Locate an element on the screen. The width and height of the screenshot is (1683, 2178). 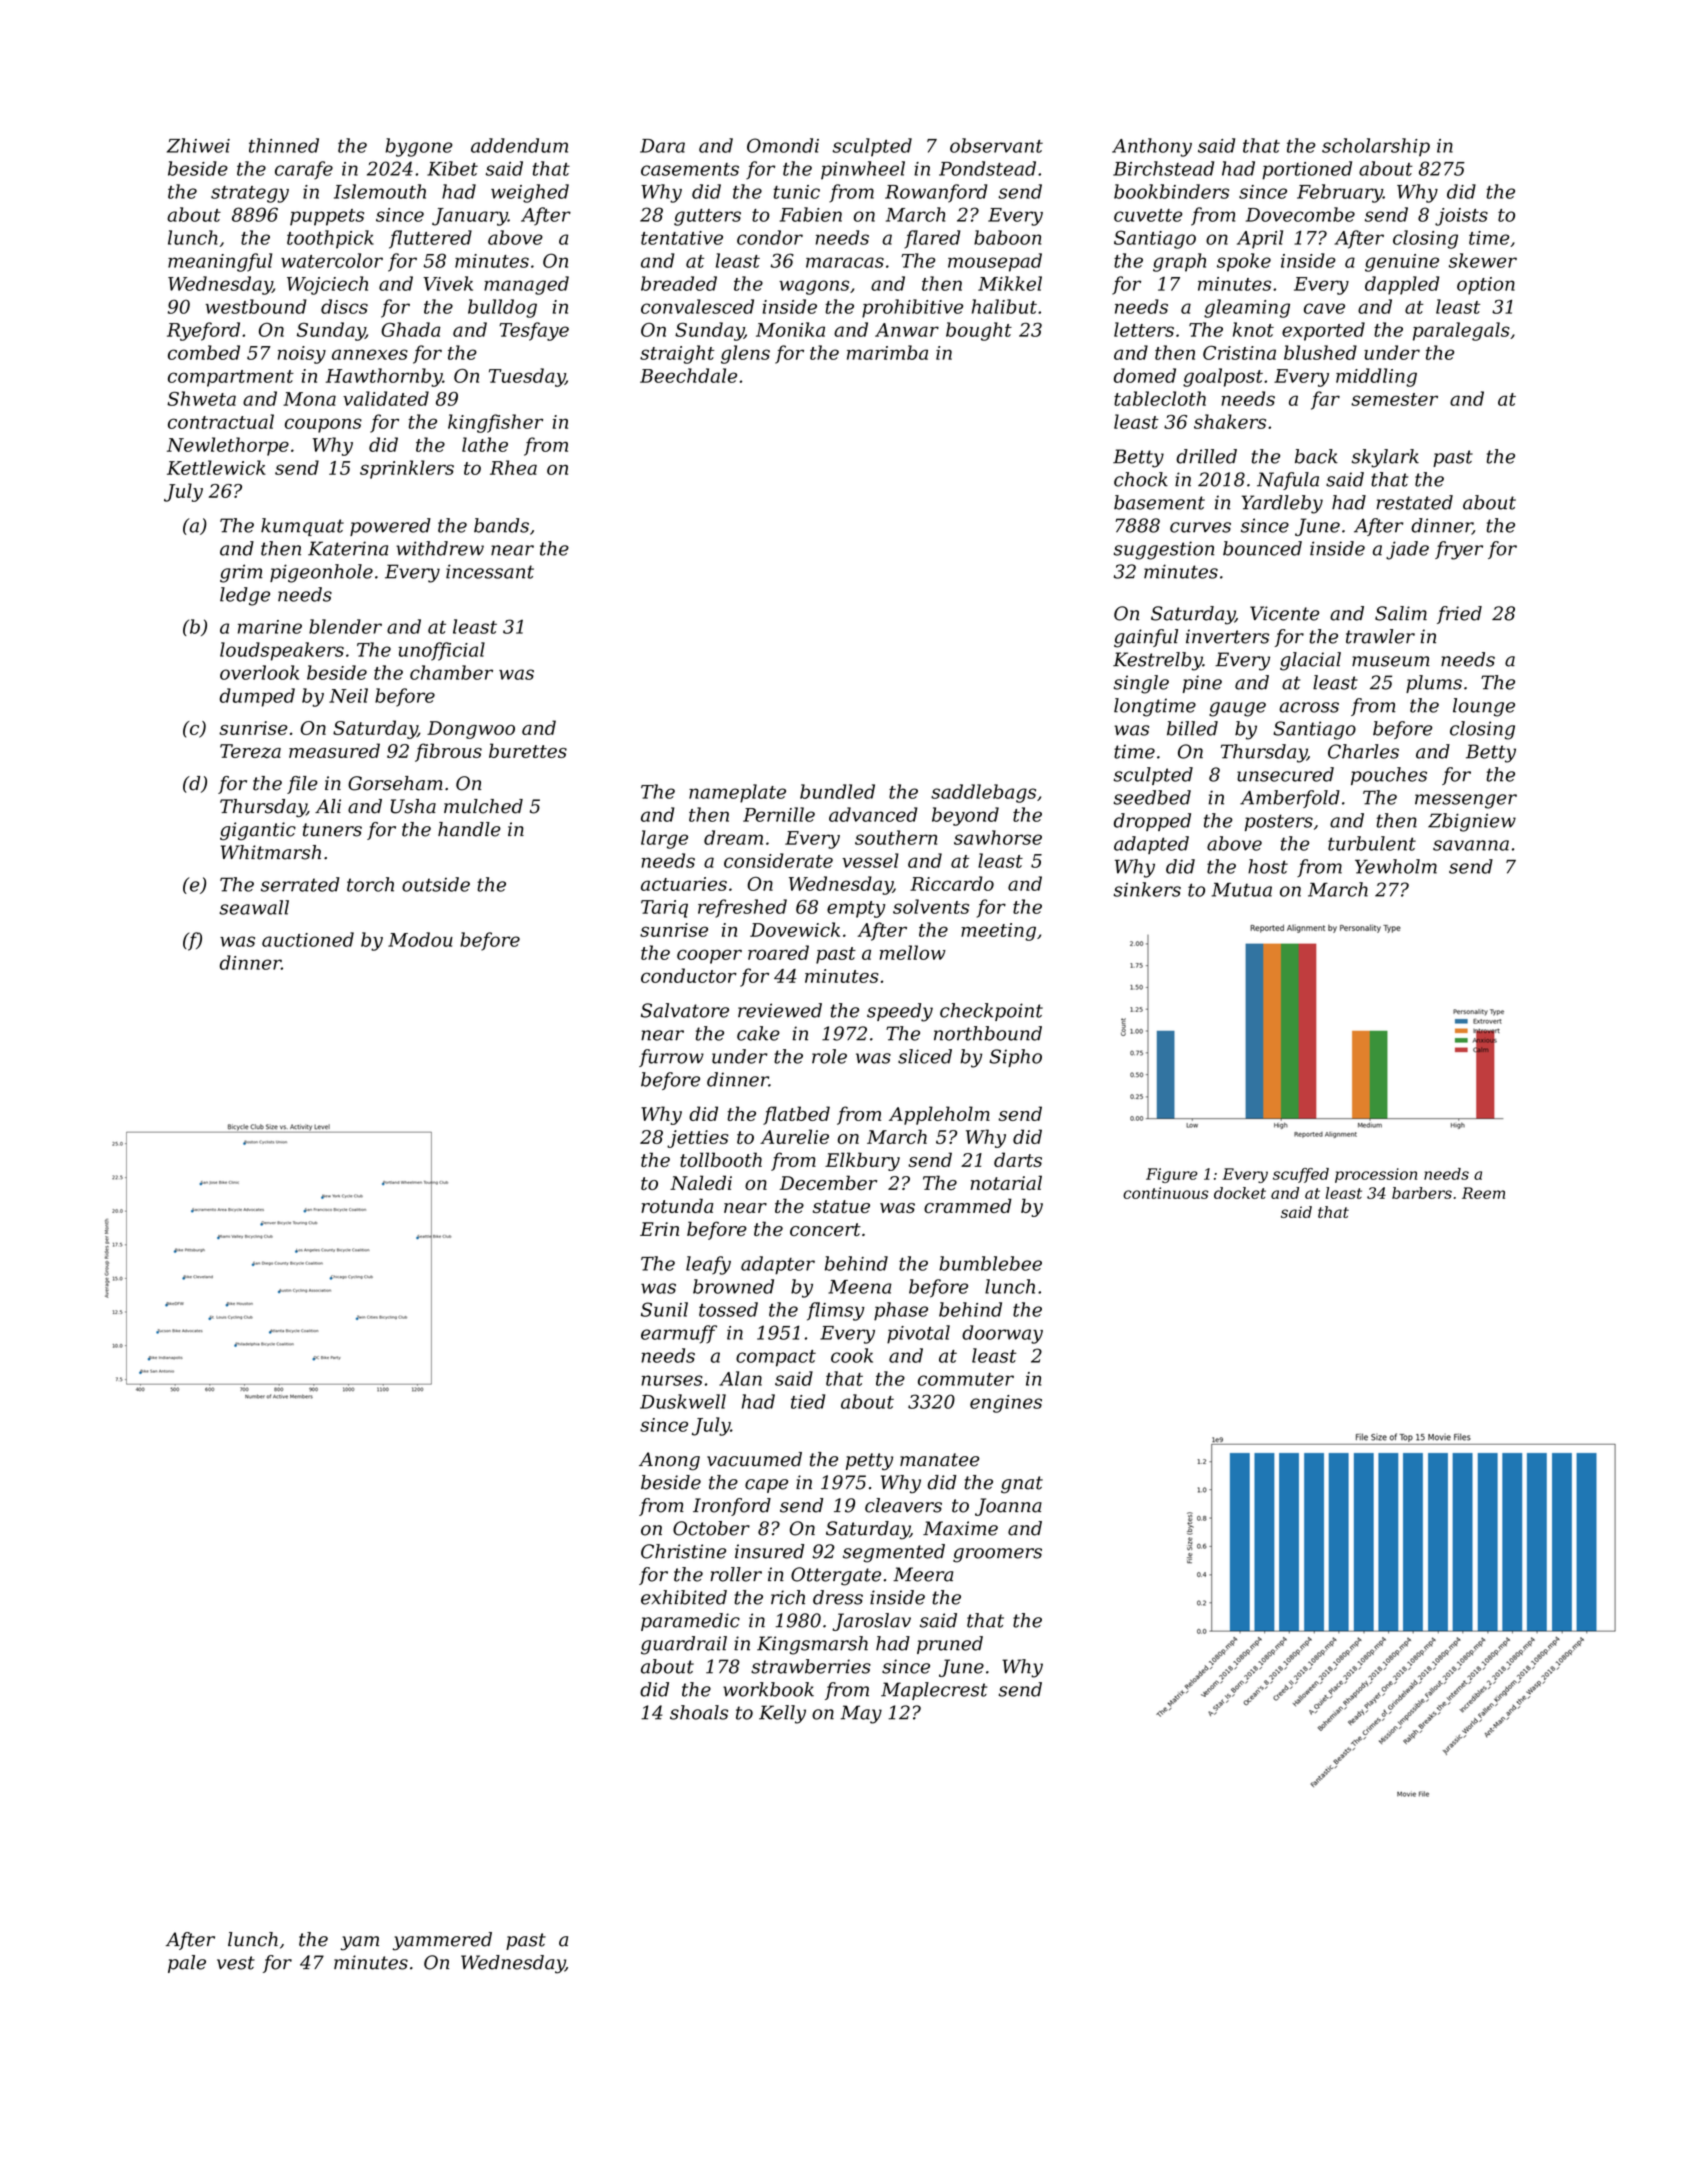
barbers is located at coordinates (1422, 1193).
